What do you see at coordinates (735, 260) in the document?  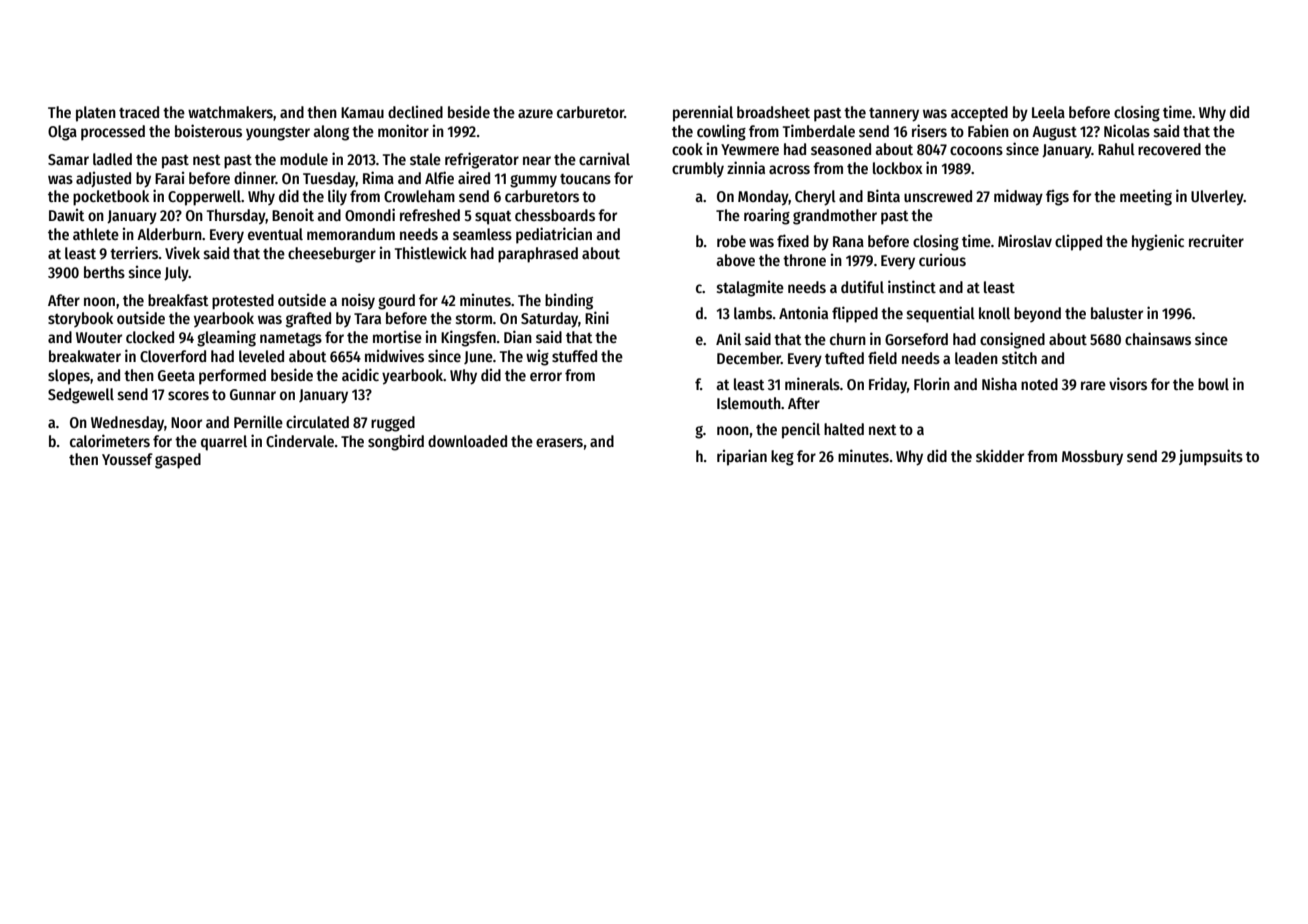 I see `above` at bounding box center [735, 260].
